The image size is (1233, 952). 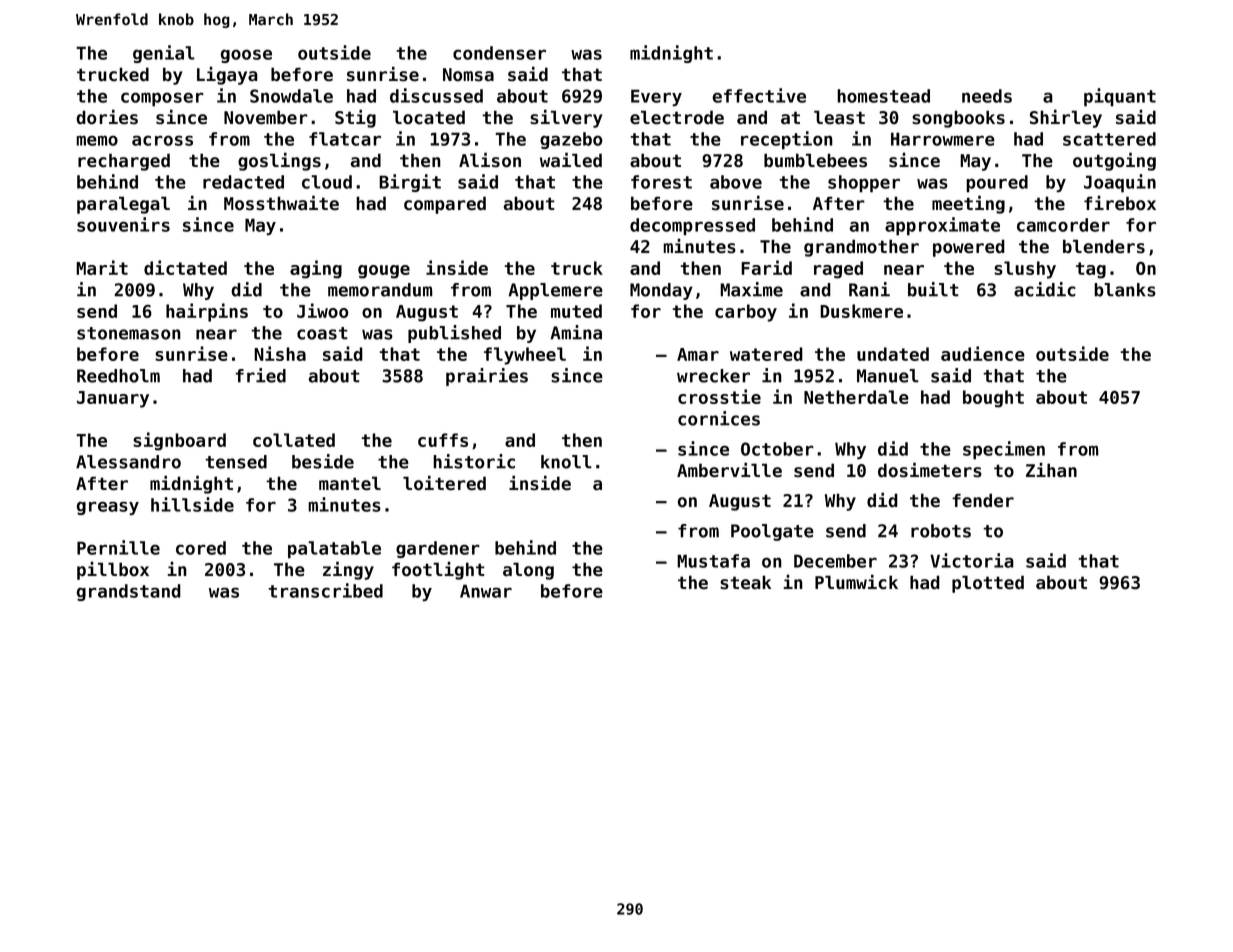 What do you see at coordinates (499, 53) in the page?
I see `condenser` at bounding box center [499, 53].
